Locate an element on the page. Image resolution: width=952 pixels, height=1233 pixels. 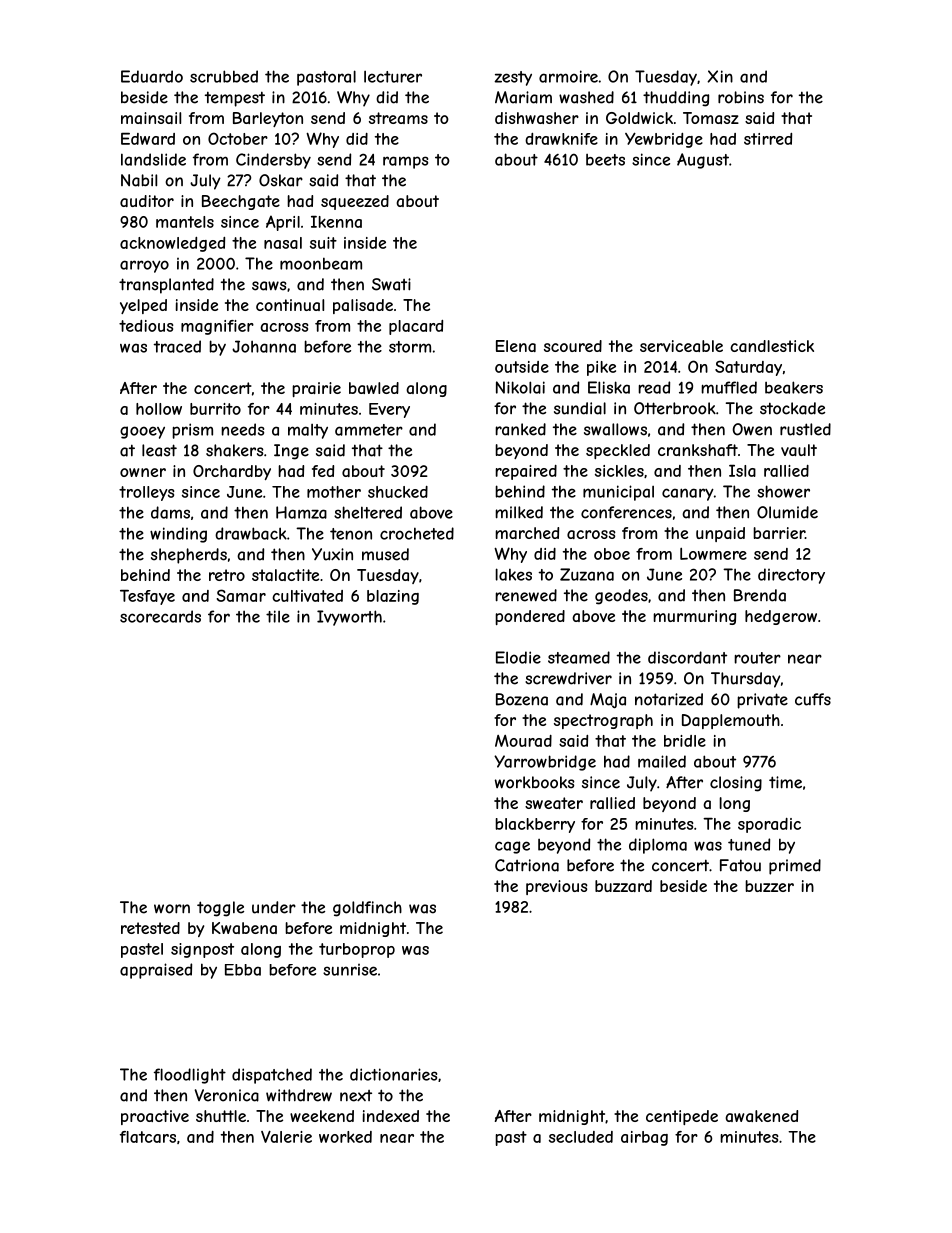
candlestick is located at coordinates (772, 346).
